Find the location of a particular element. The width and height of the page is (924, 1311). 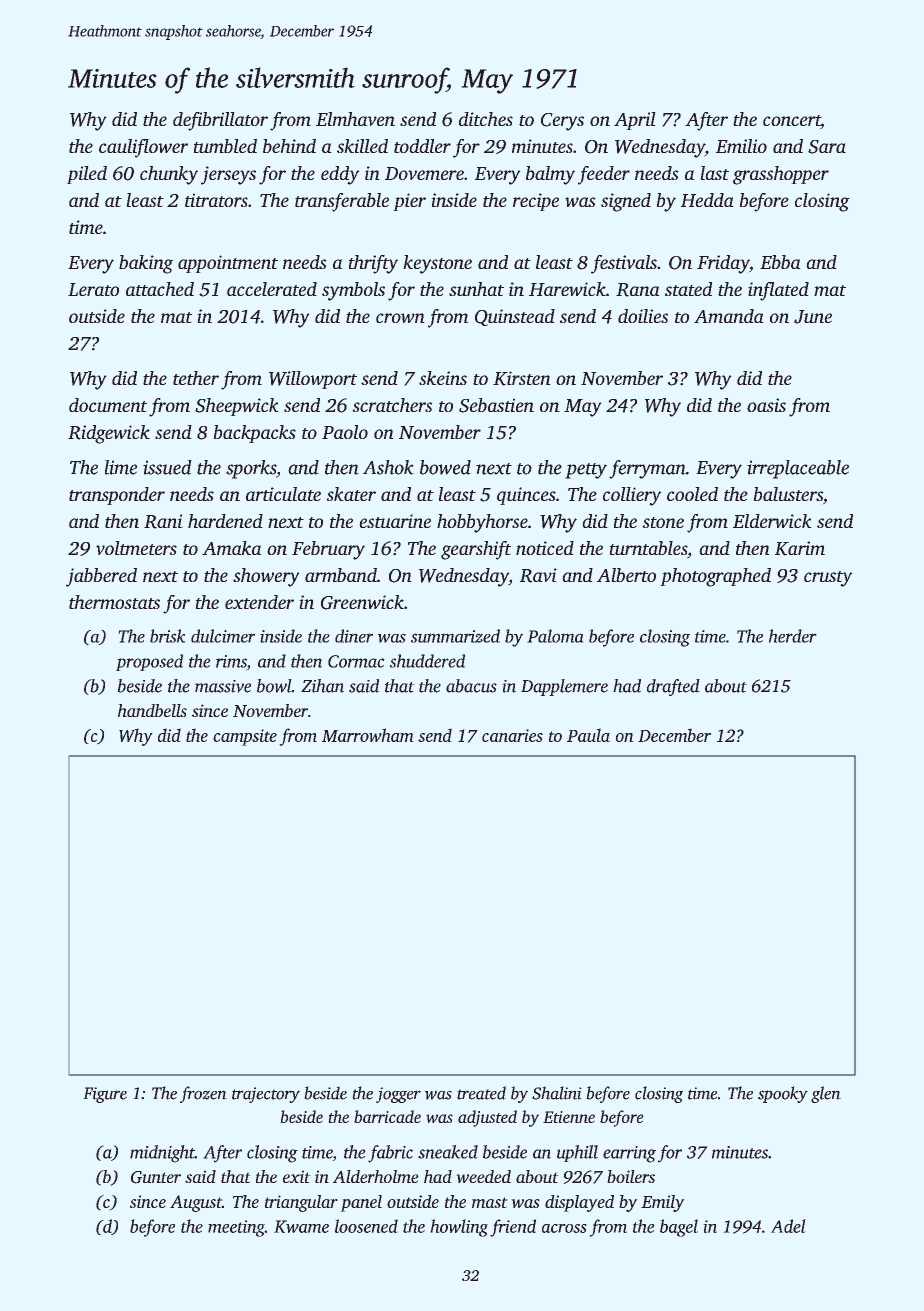

Ebba is located at coordinates (780, 262).
